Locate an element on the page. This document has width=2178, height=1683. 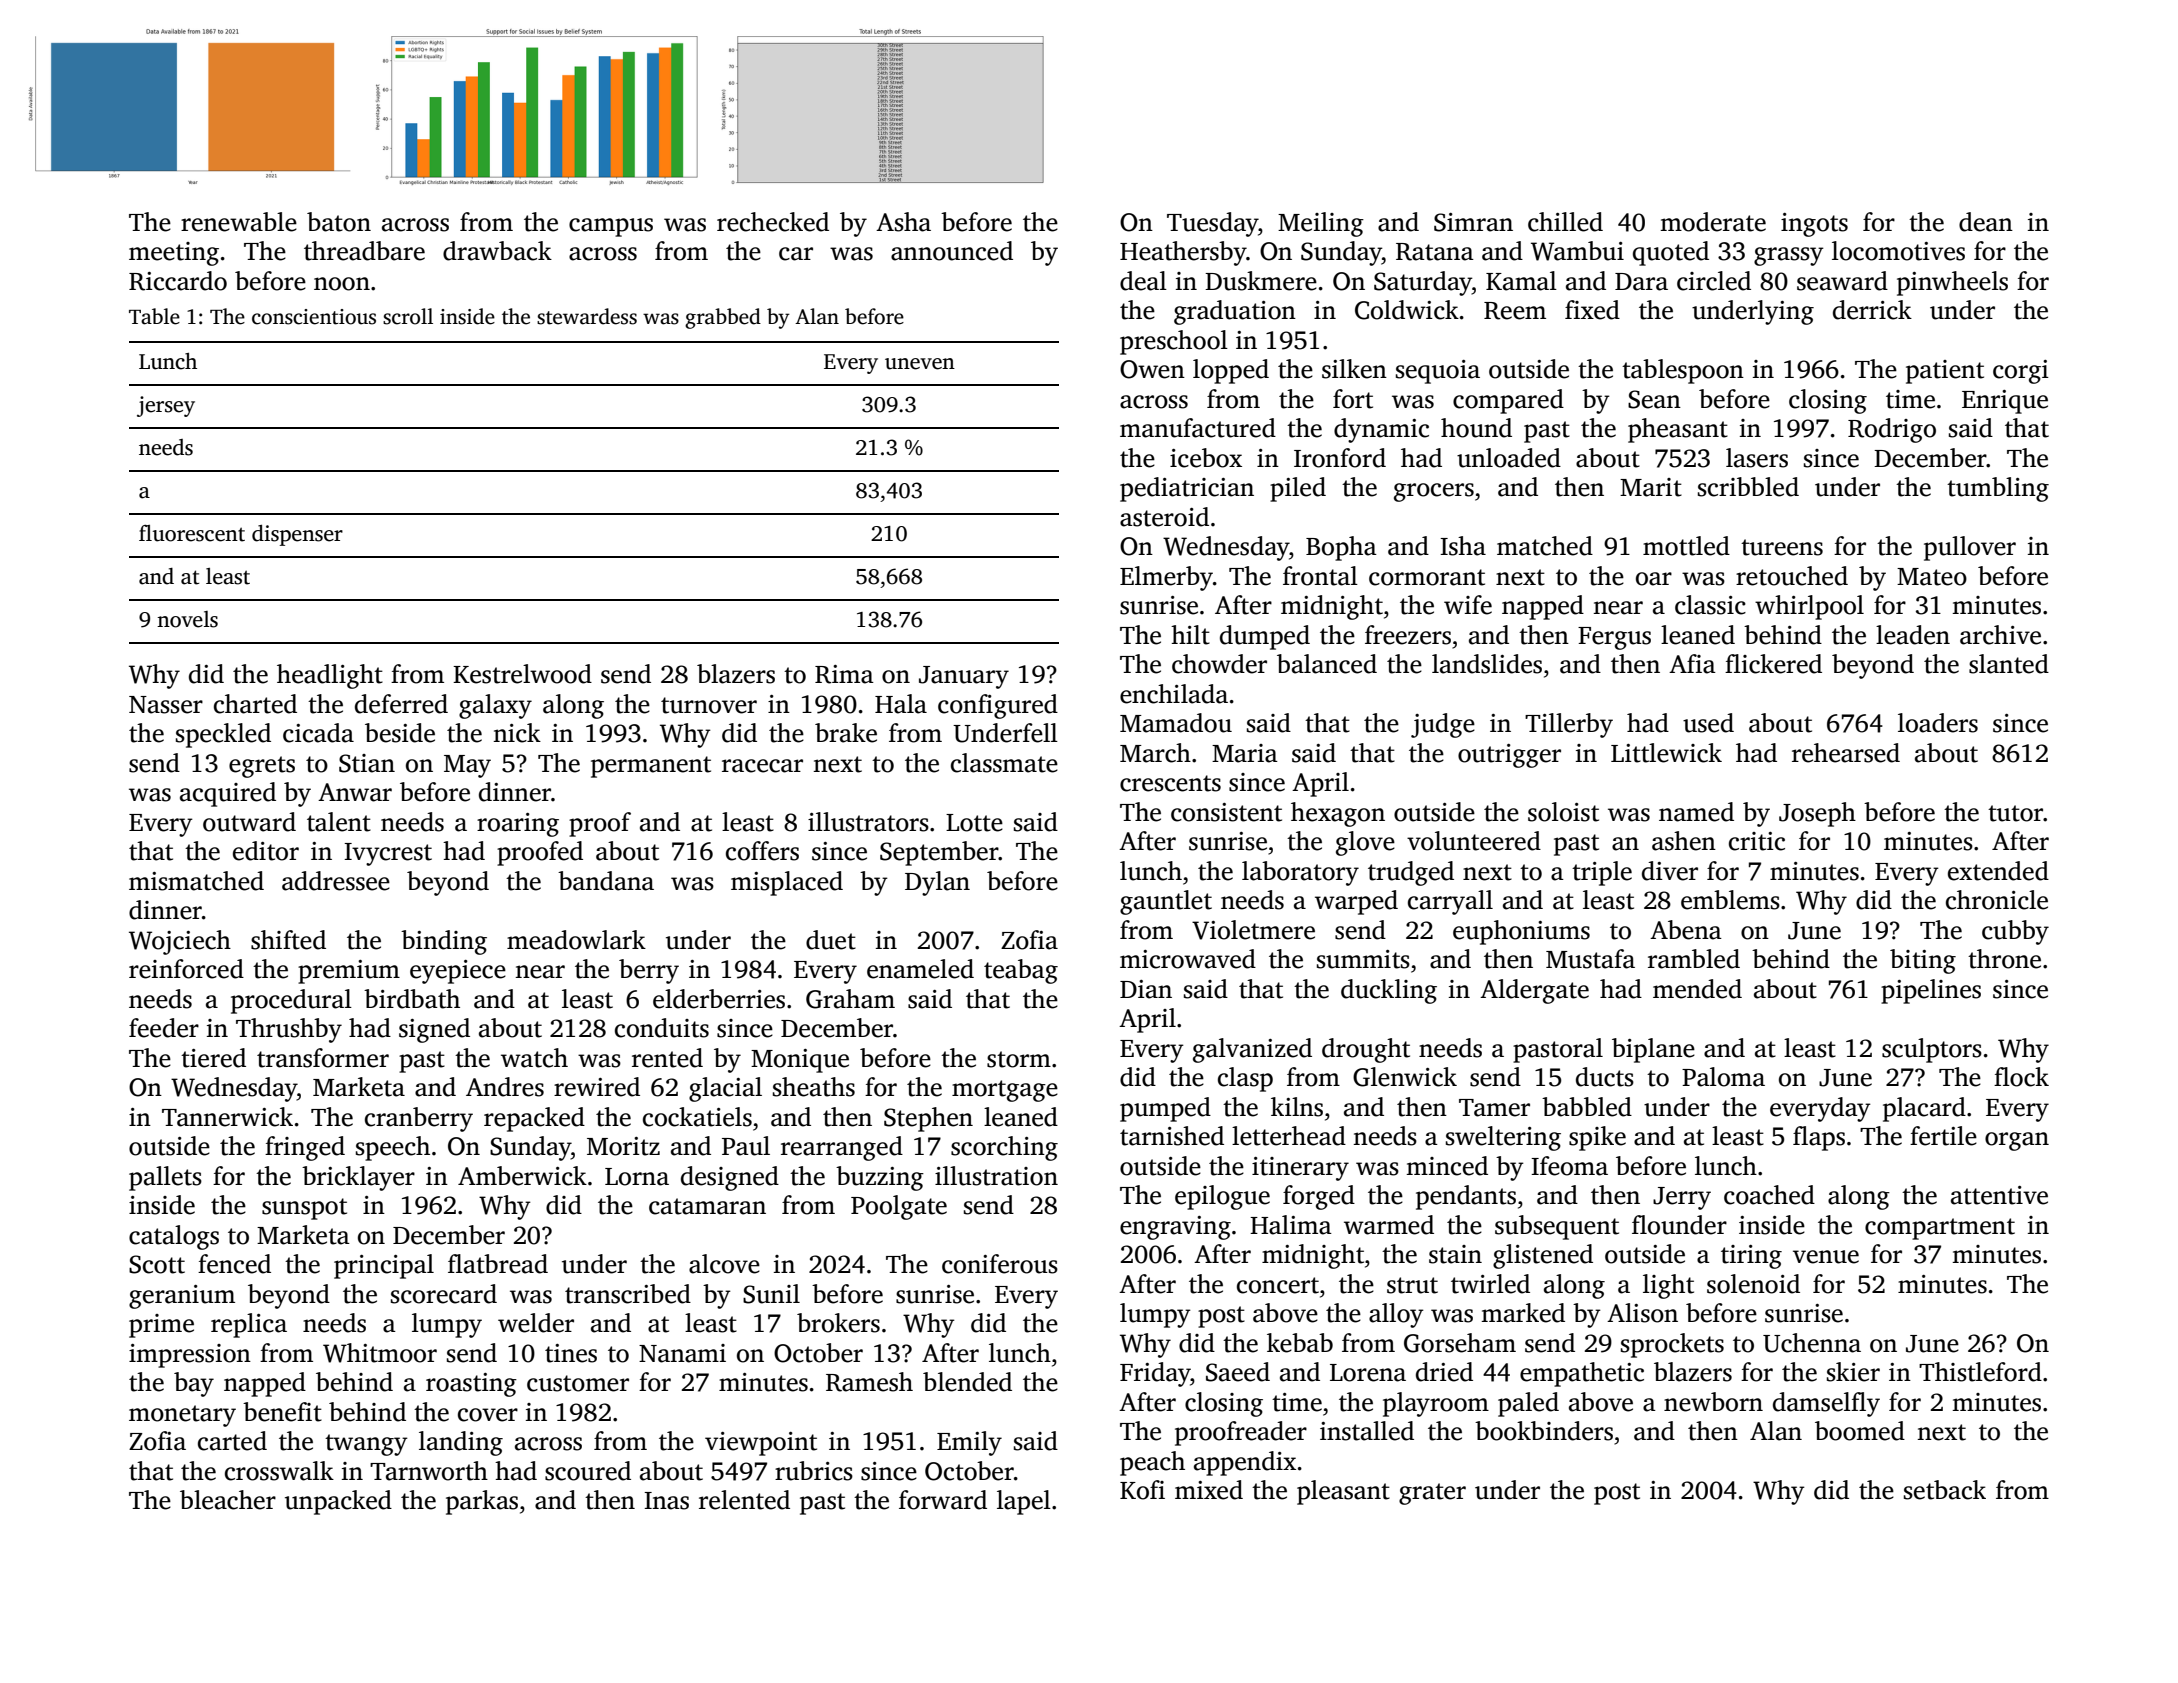
mixed is located at coordinates (1209, 1490).
